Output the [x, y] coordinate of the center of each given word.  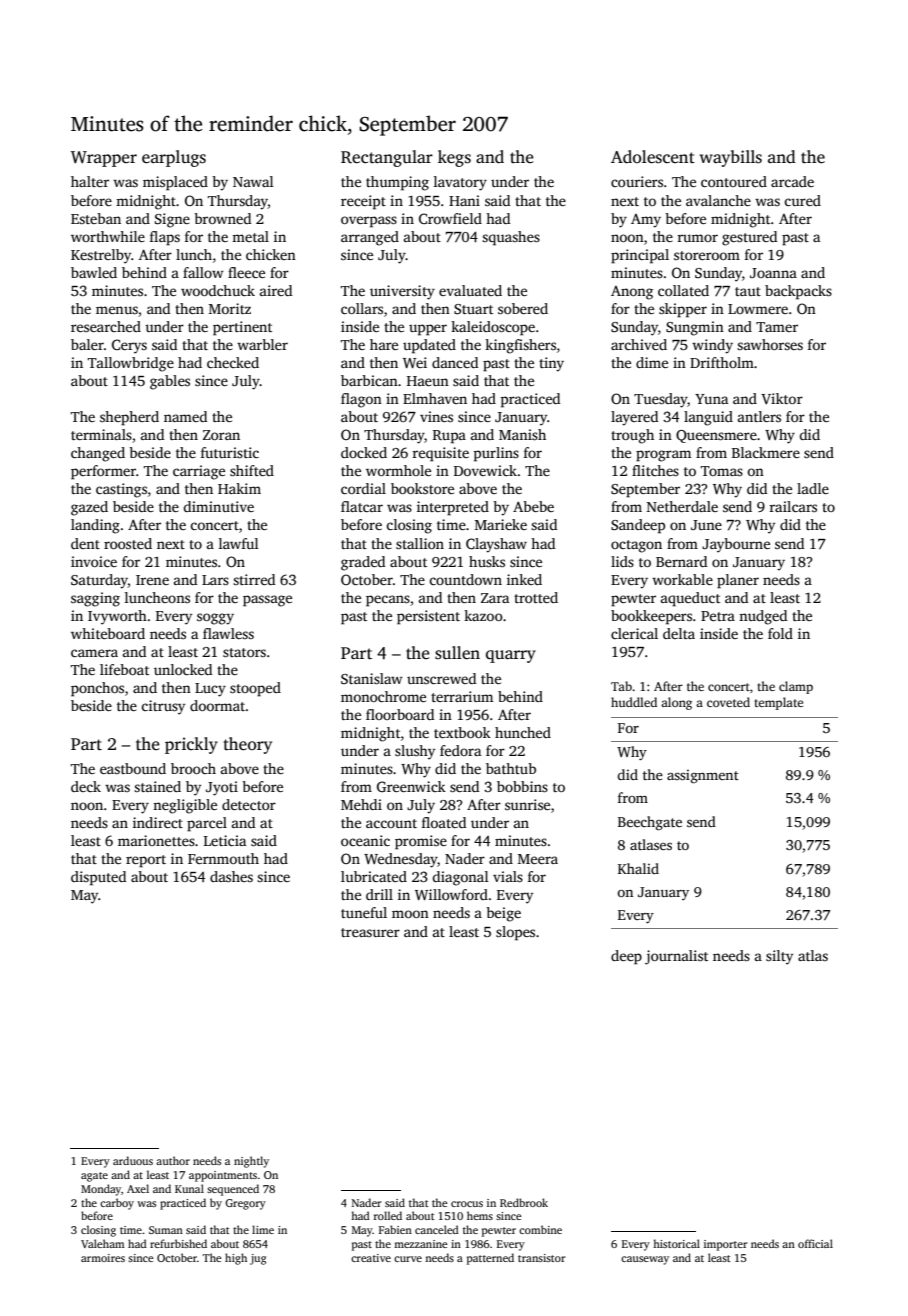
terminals [101, 434]
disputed [98, 878]
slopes [515, 933]
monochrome [383, 696]
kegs [454, 158]
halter [90, 181]
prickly [191, 745]
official [815, 1243]
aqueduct [690, 599]
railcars [793, 506]
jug [258, 1259]
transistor [541, 1258]
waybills [731, 158]
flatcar [362, 506]
